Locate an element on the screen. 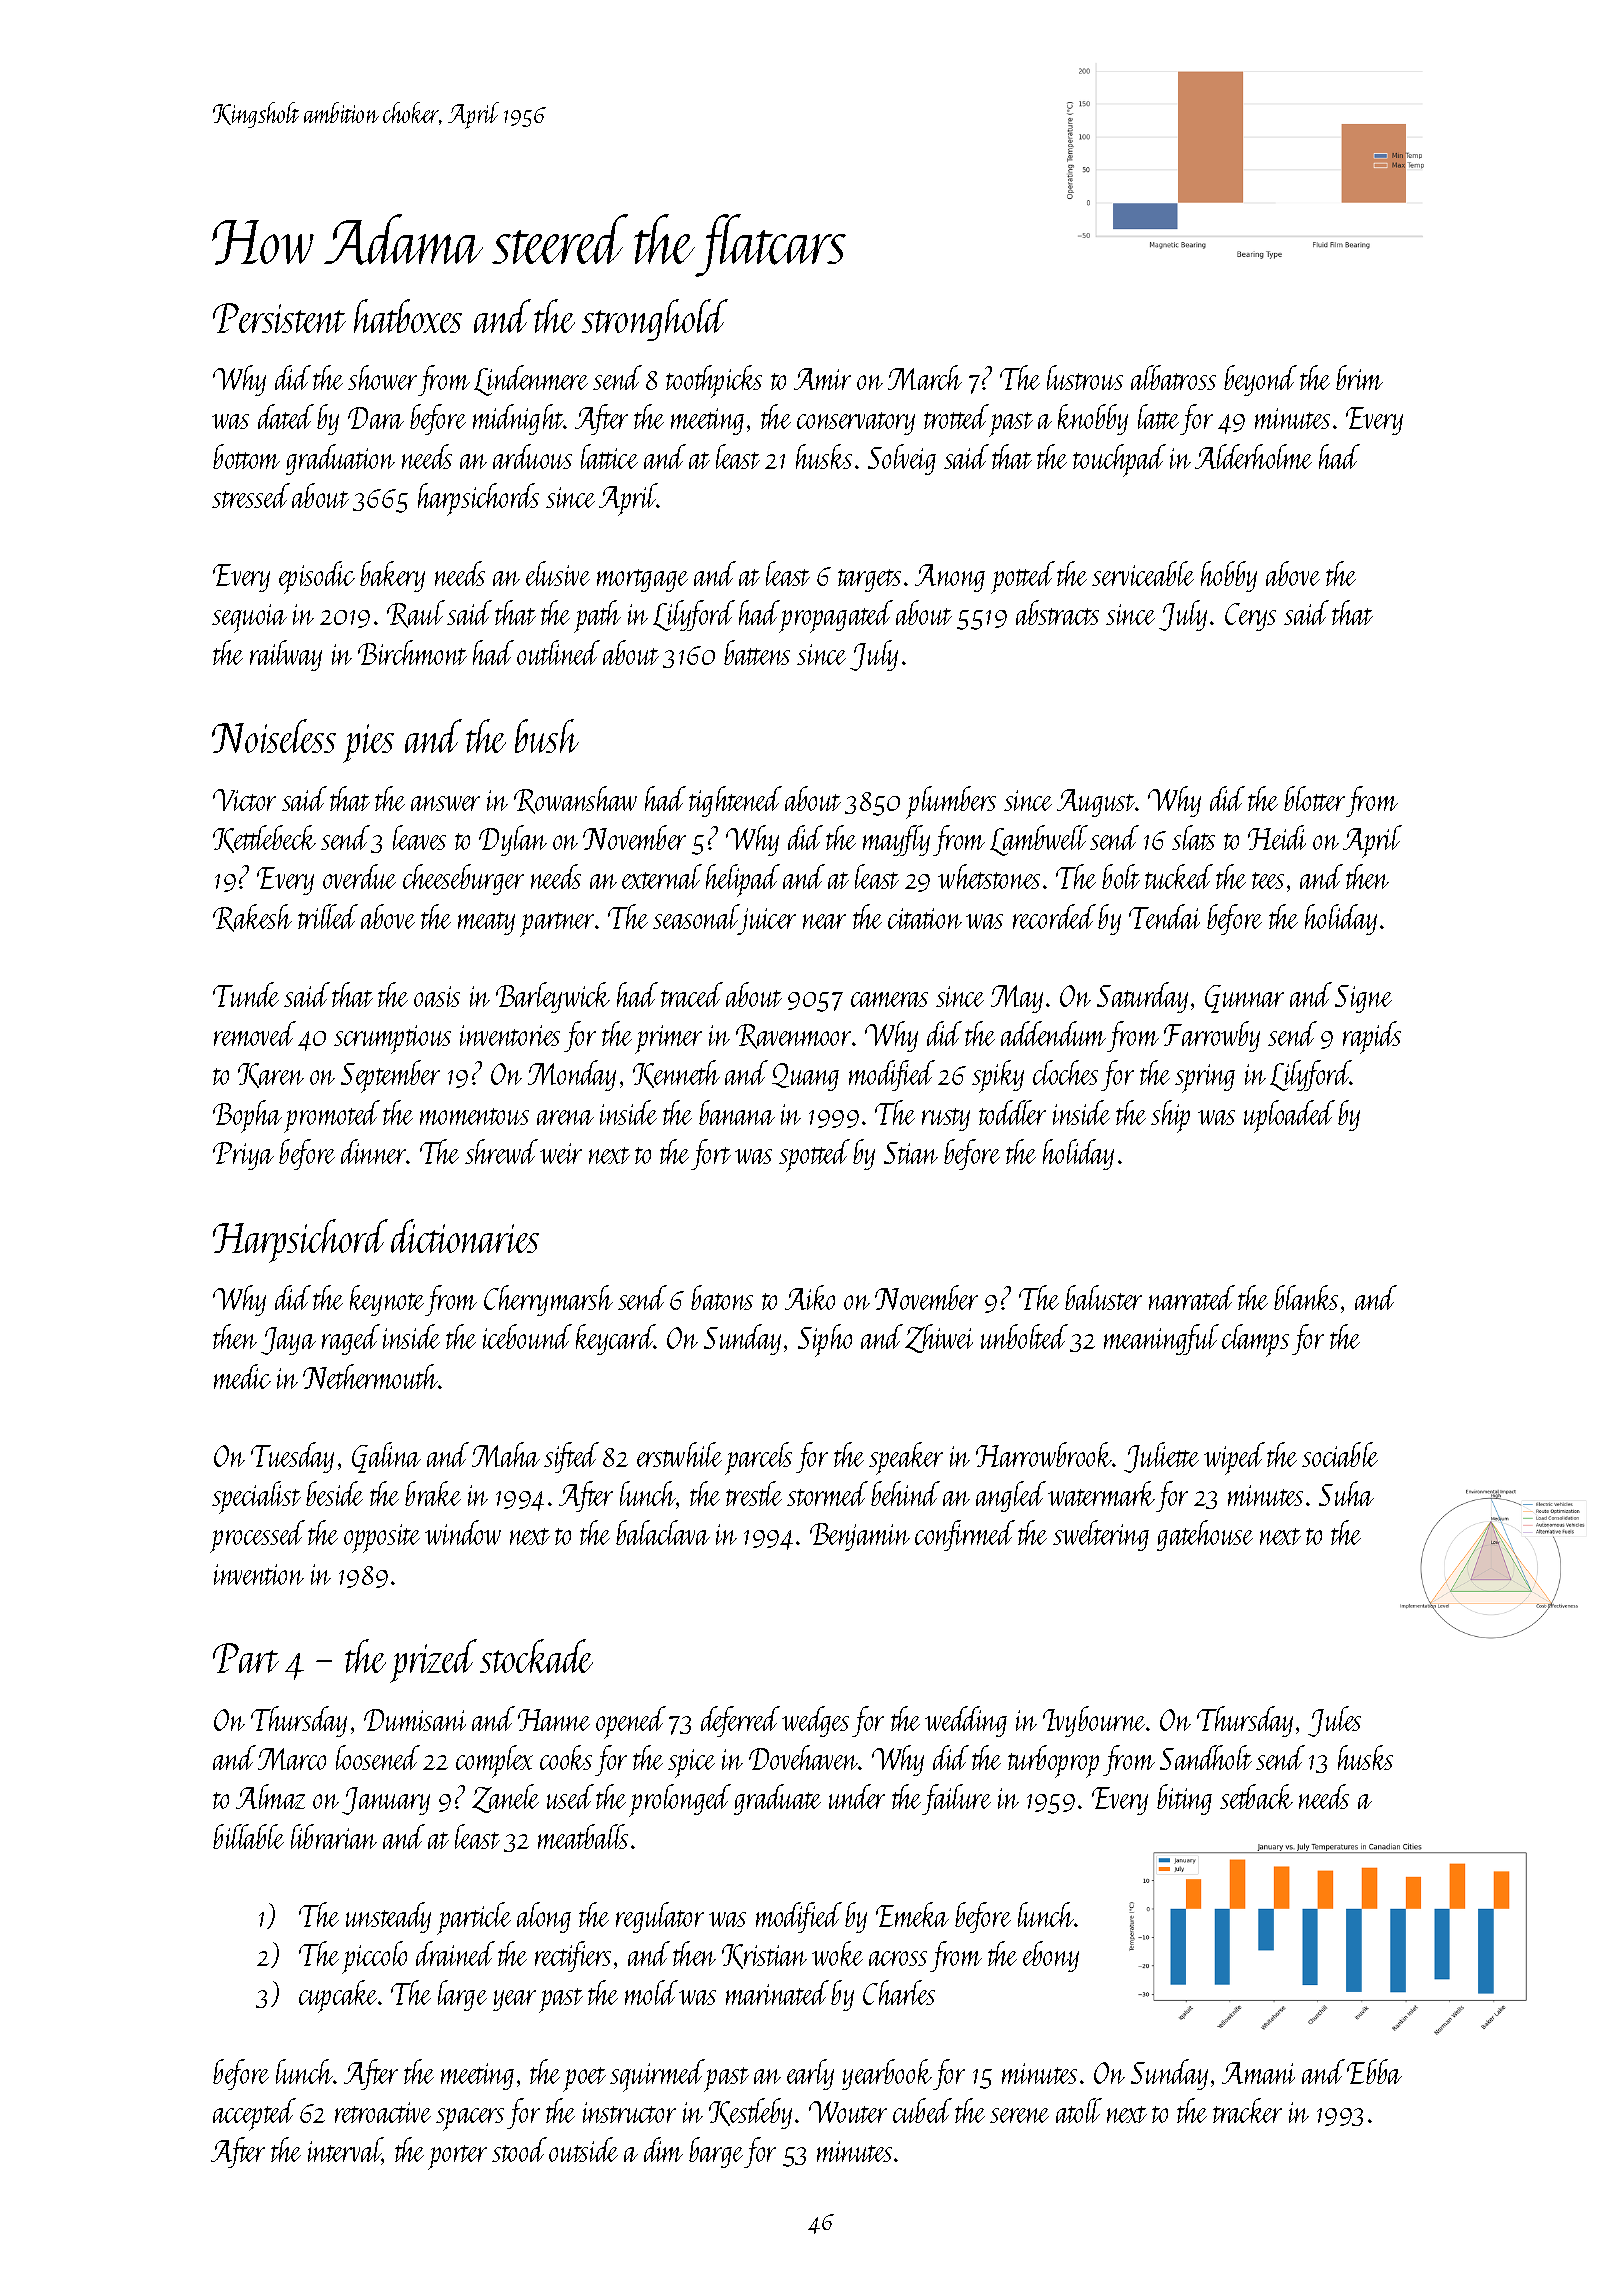 The height and width of the screenshot is (2292, 1620). medic is located at coordinates (242, 1376).
